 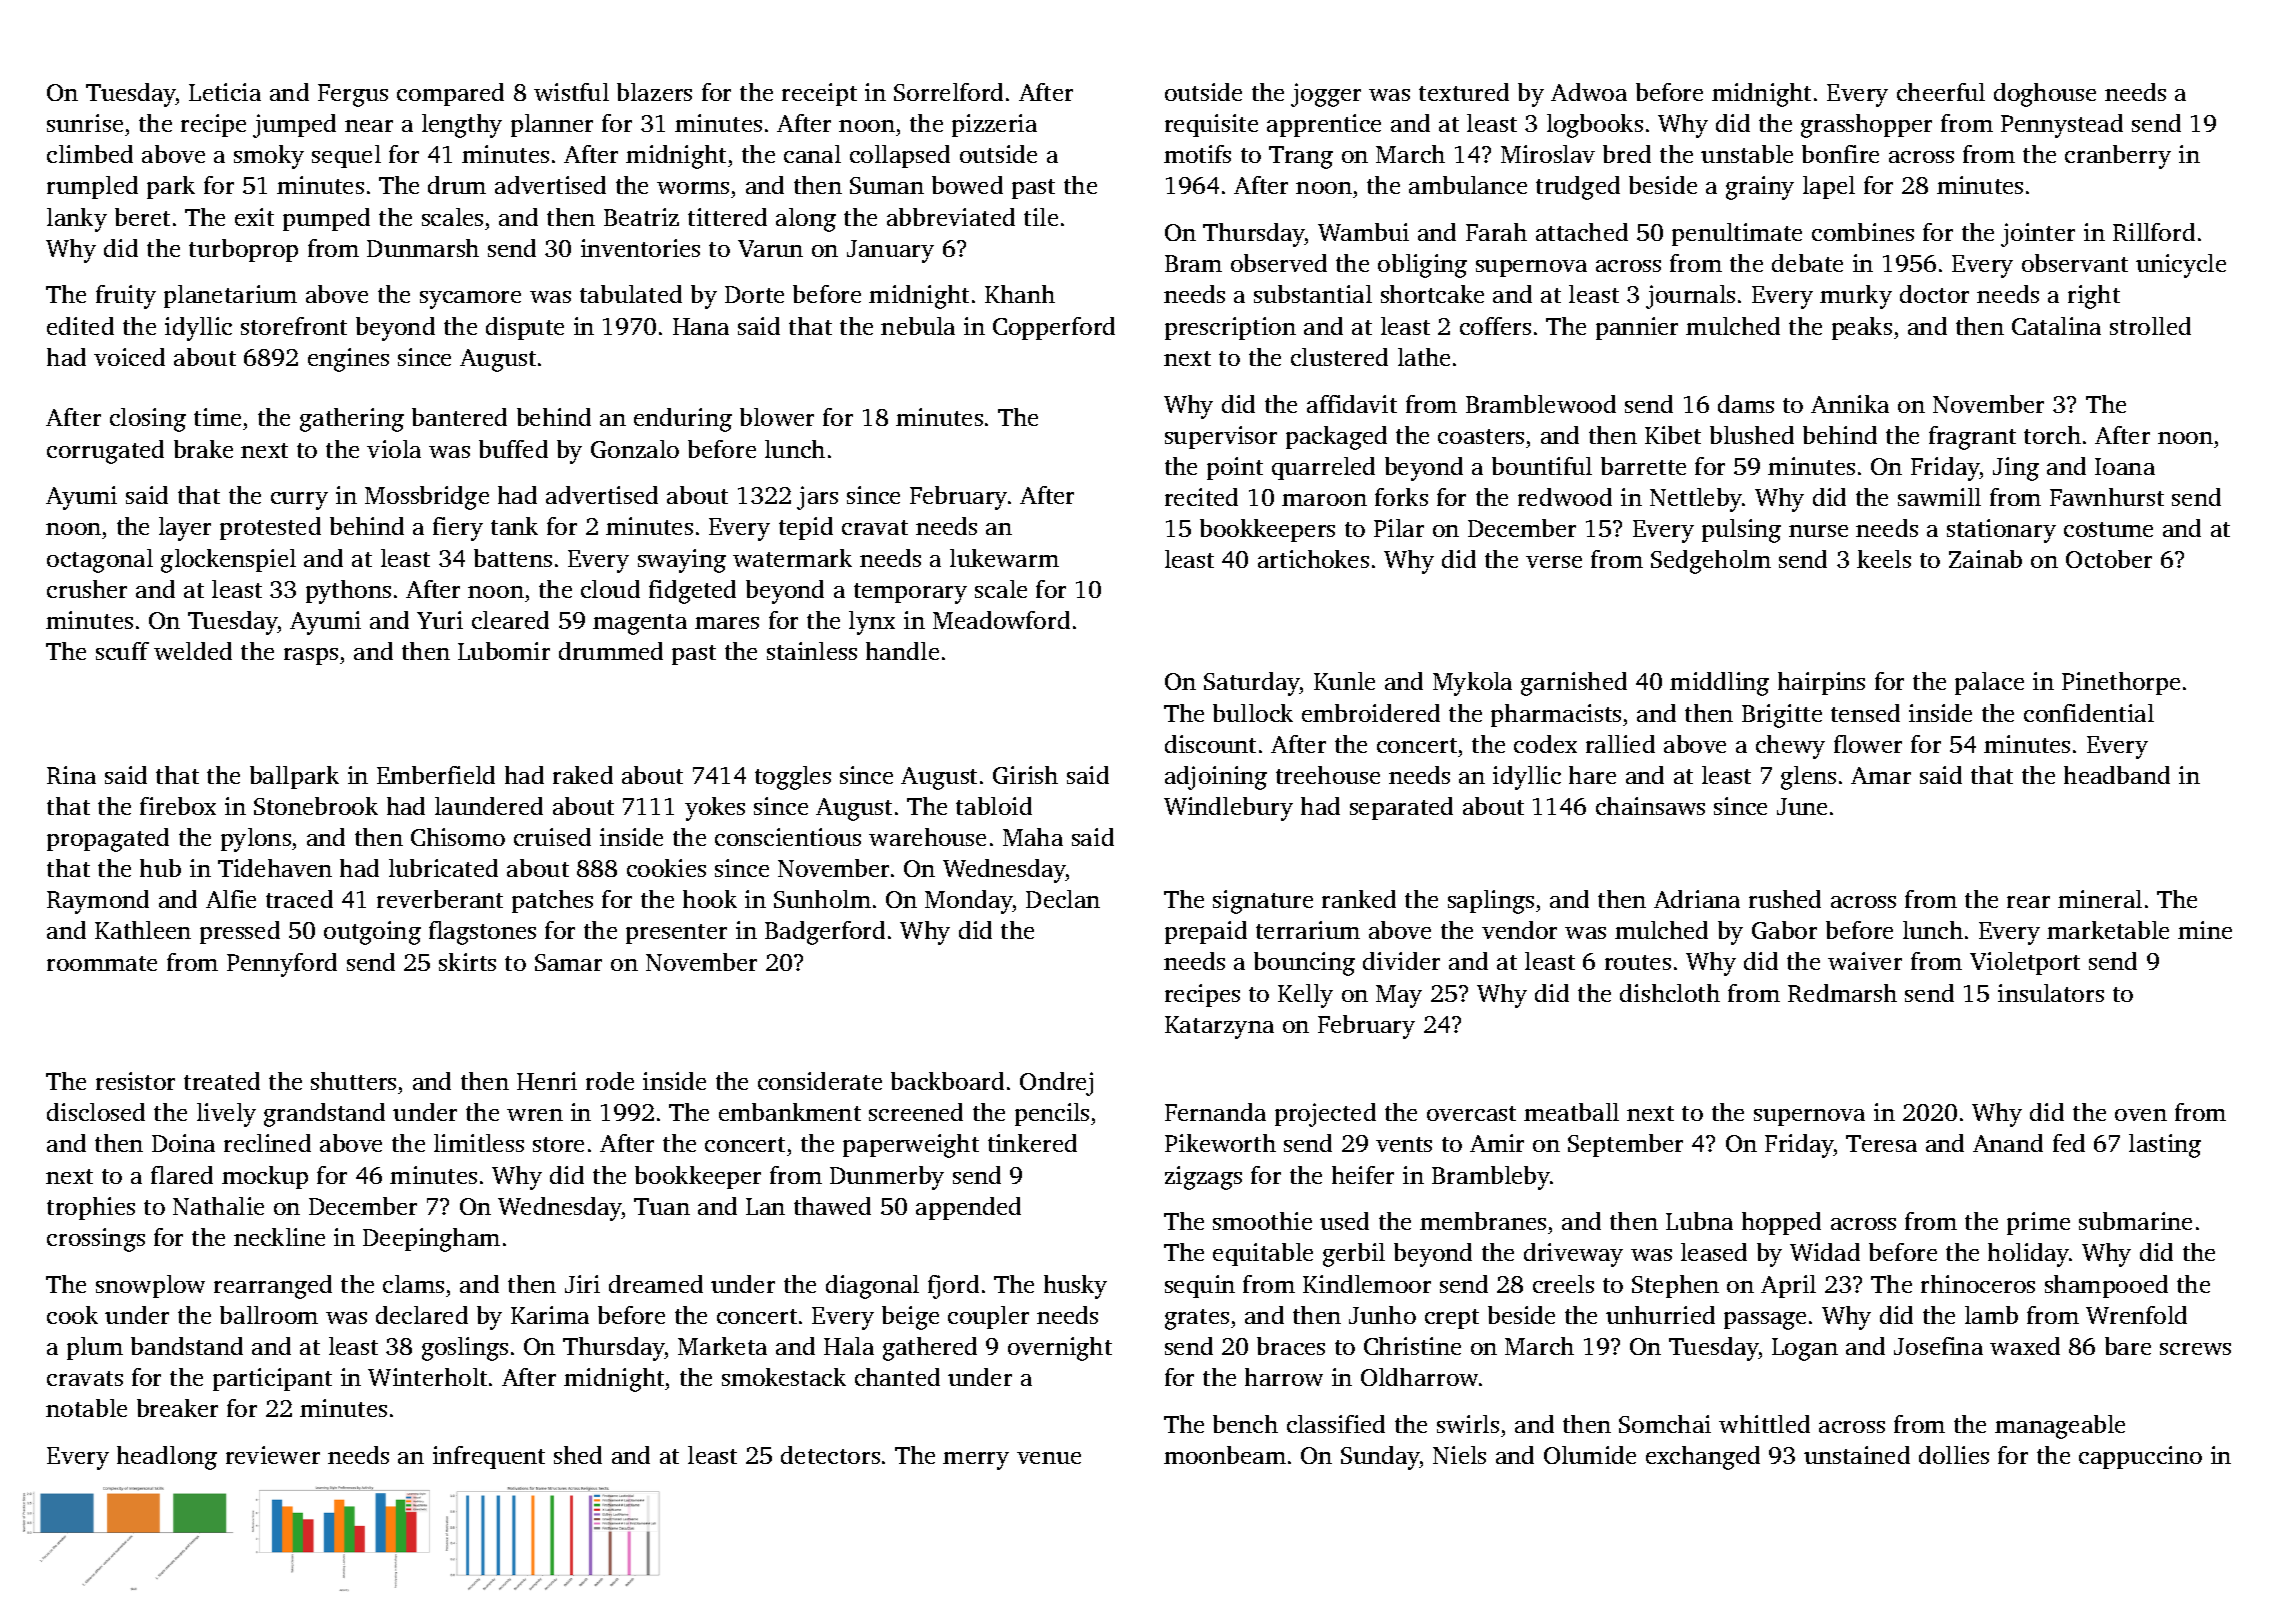 What do you see at coordinates (1589, 92) in the image?
I see `Adwoa` at bounding box center [1589, 92].
